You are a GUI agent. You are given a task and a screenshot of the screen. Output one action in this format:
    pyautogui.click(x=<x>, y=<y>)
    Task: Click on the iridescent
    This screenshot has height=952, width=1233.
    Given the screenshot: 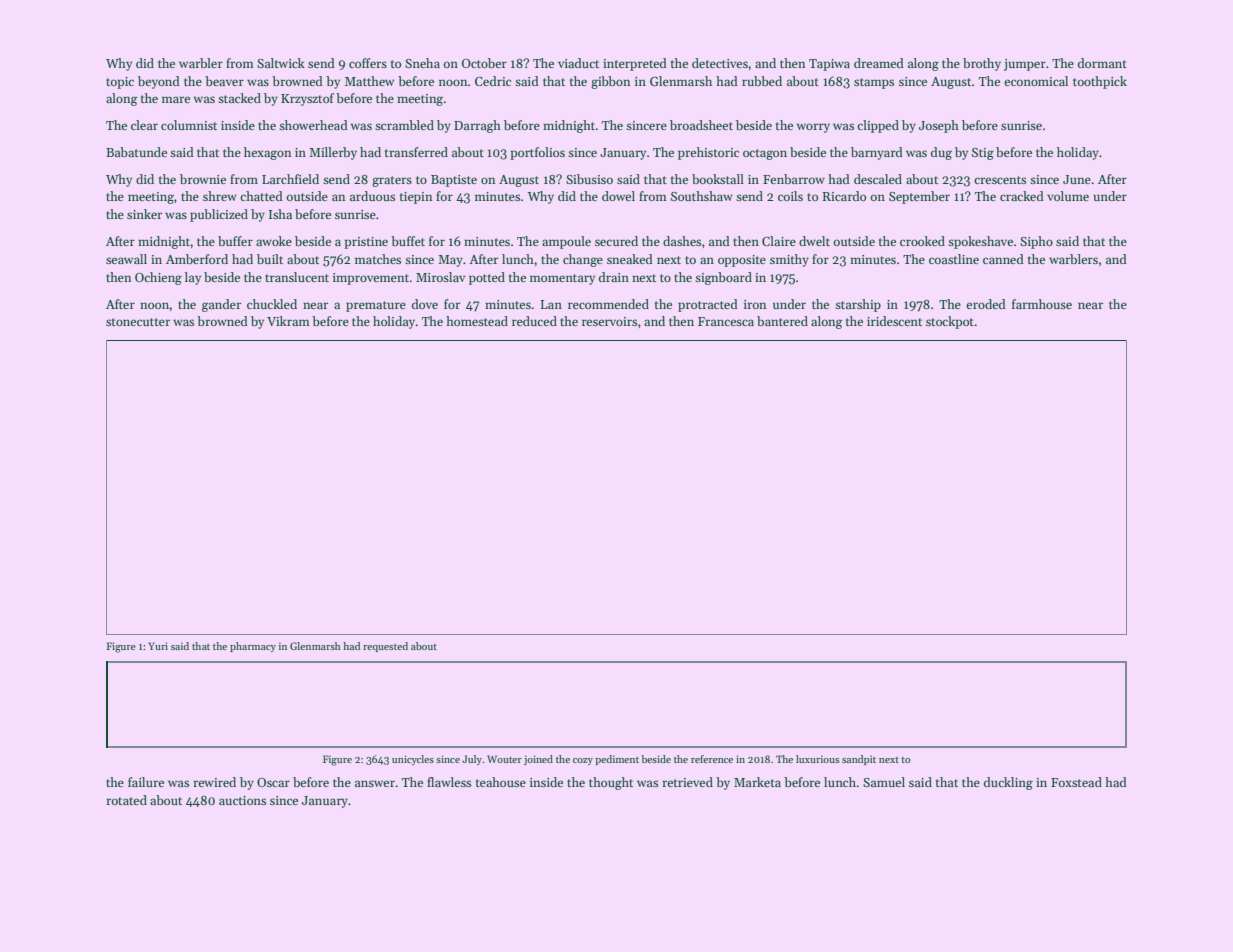 What is the action you would take?
    pyautogui.click(x=894, y=321)
